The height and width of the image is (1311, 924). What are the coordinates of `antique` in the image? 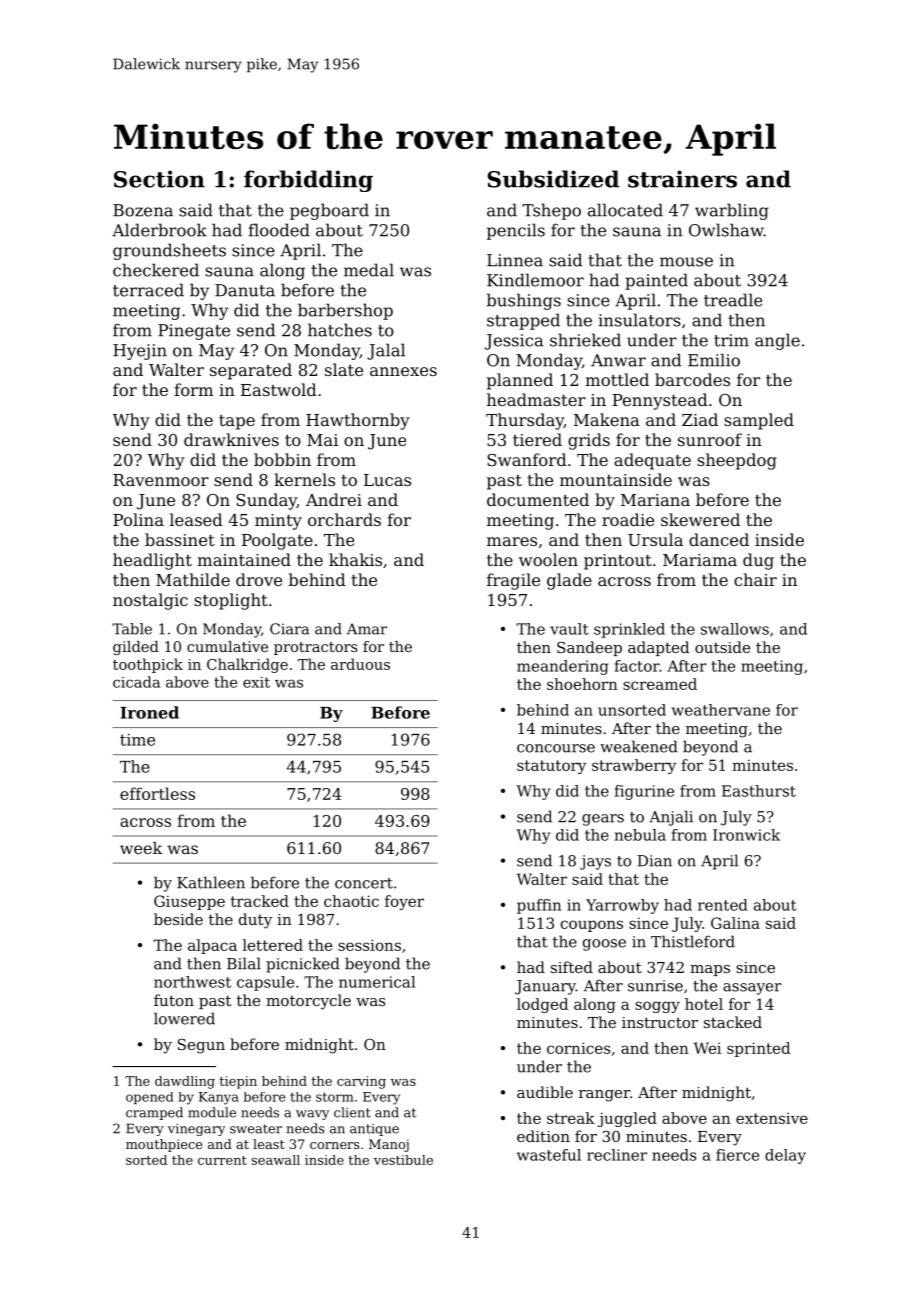 It's located at (374, 1130).
